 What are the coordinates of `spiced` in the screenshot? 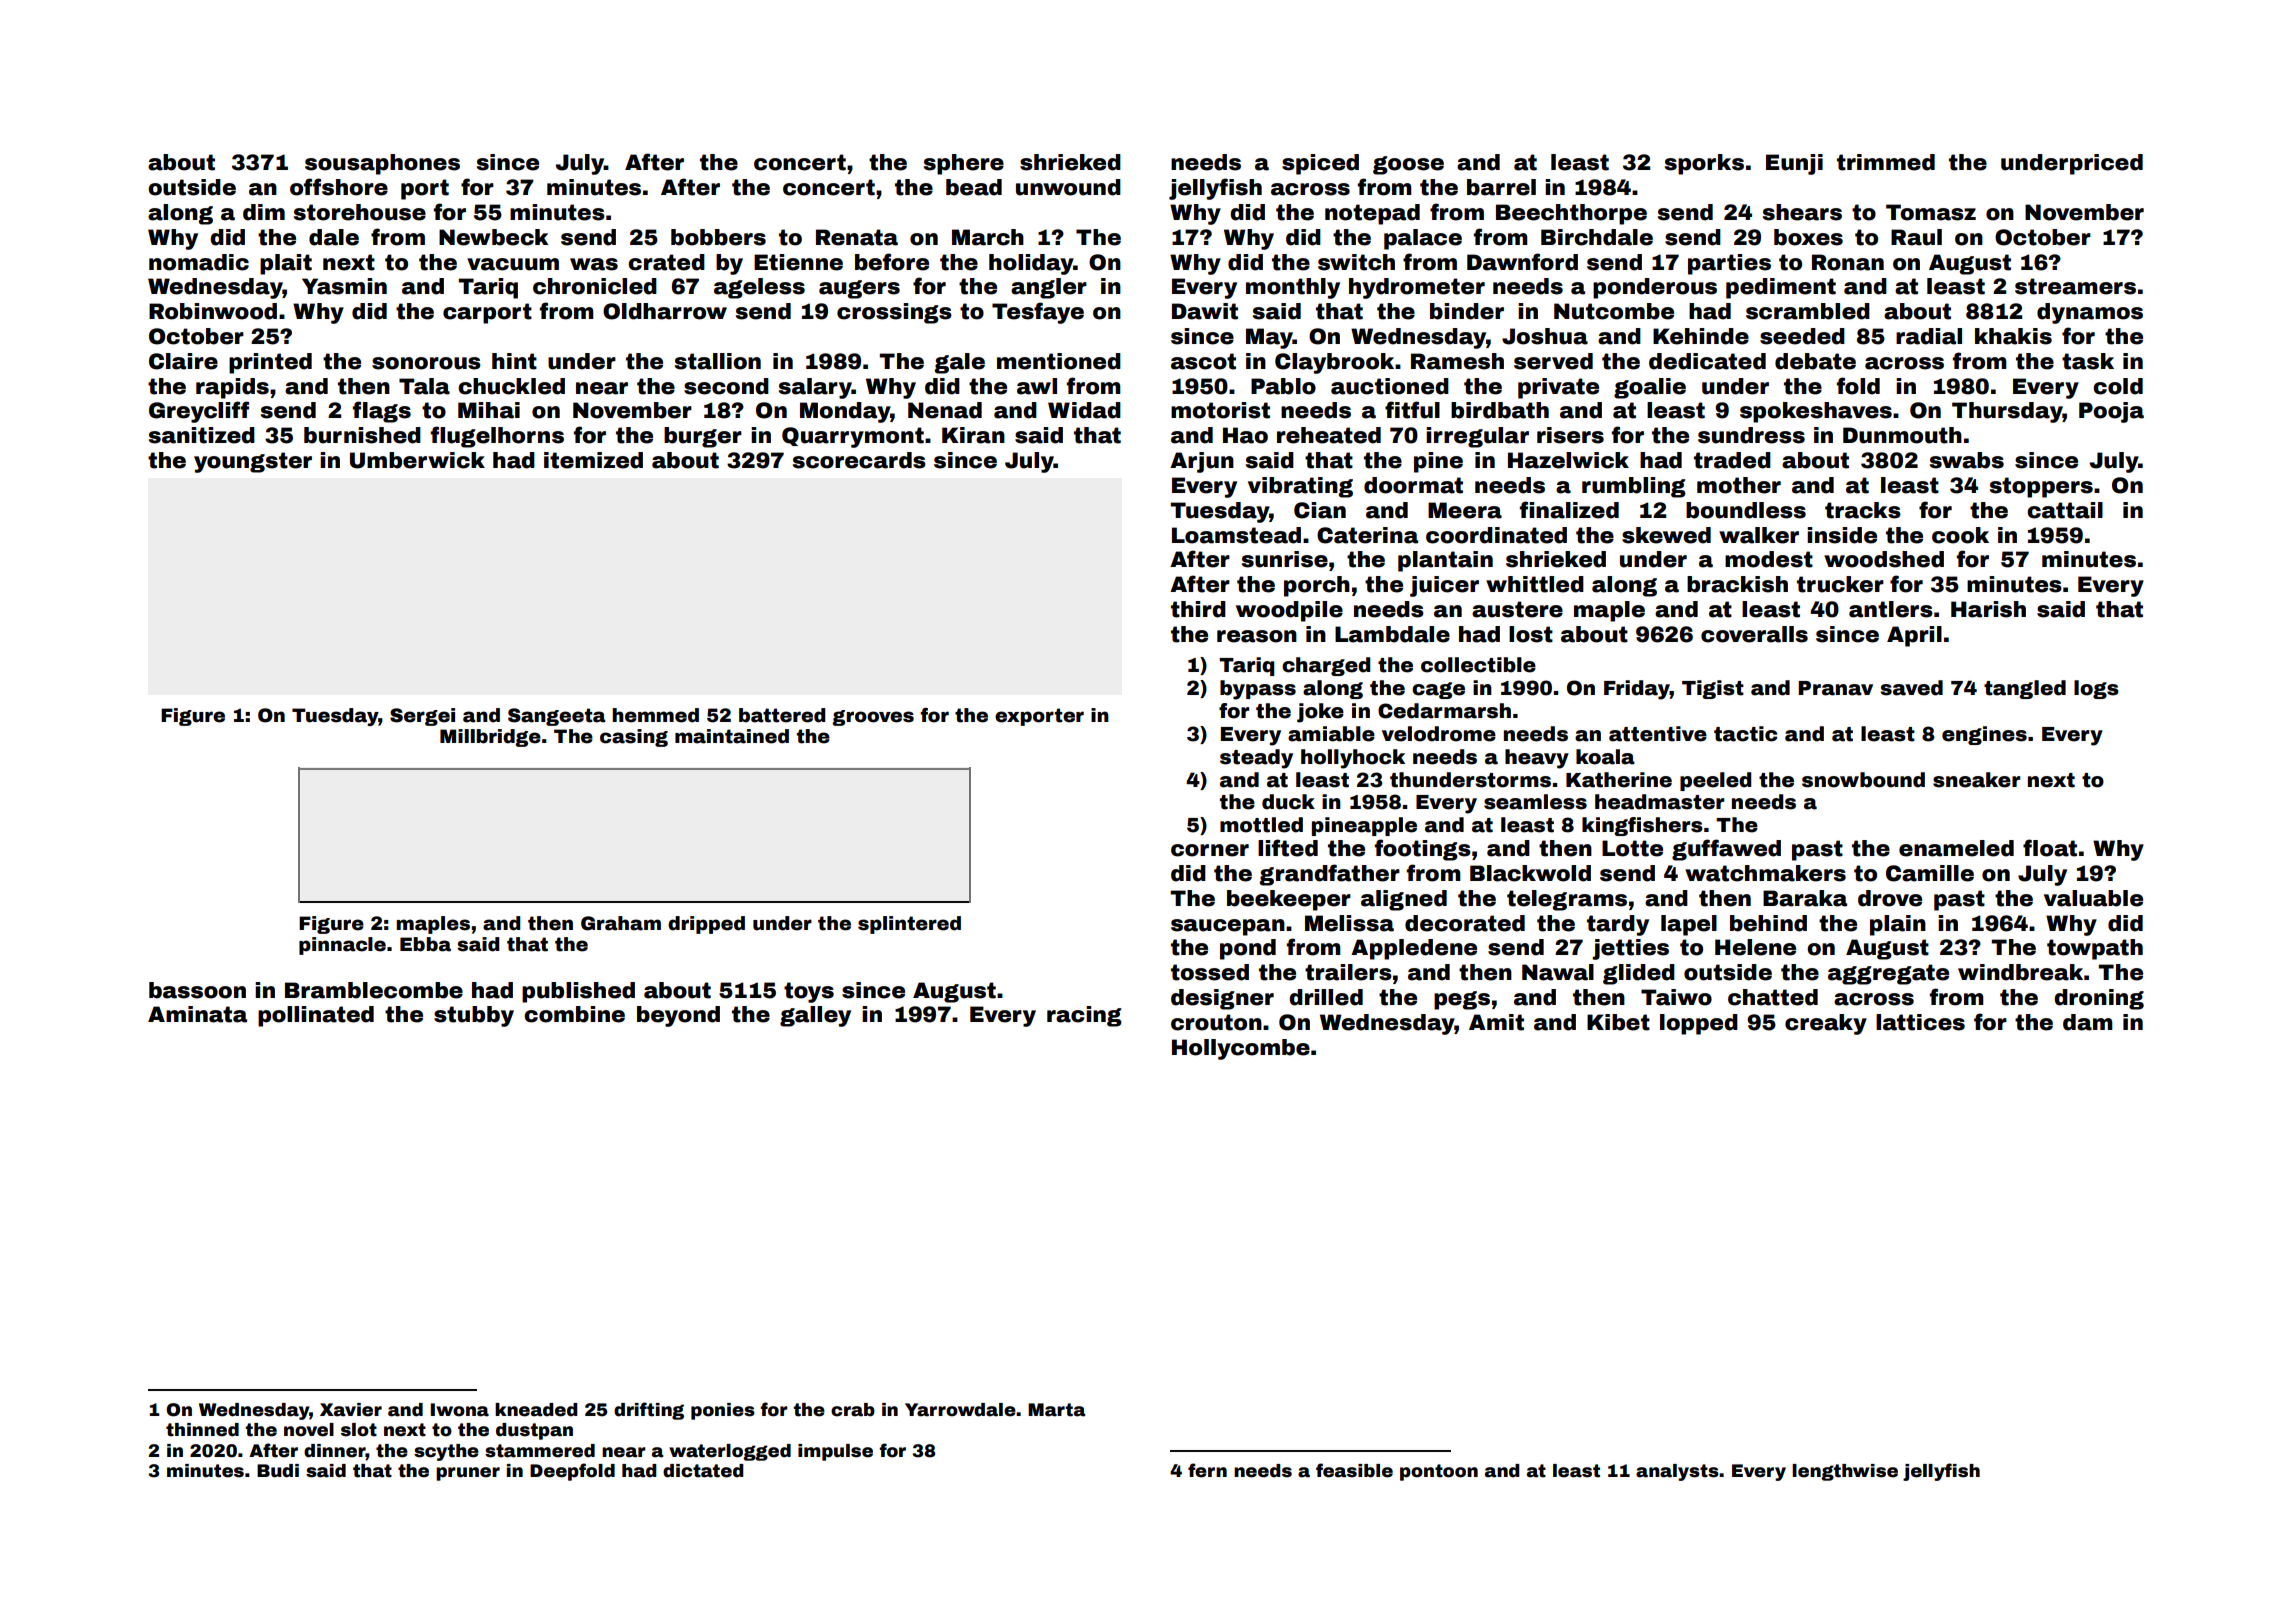 It's located at (1320, 164).
